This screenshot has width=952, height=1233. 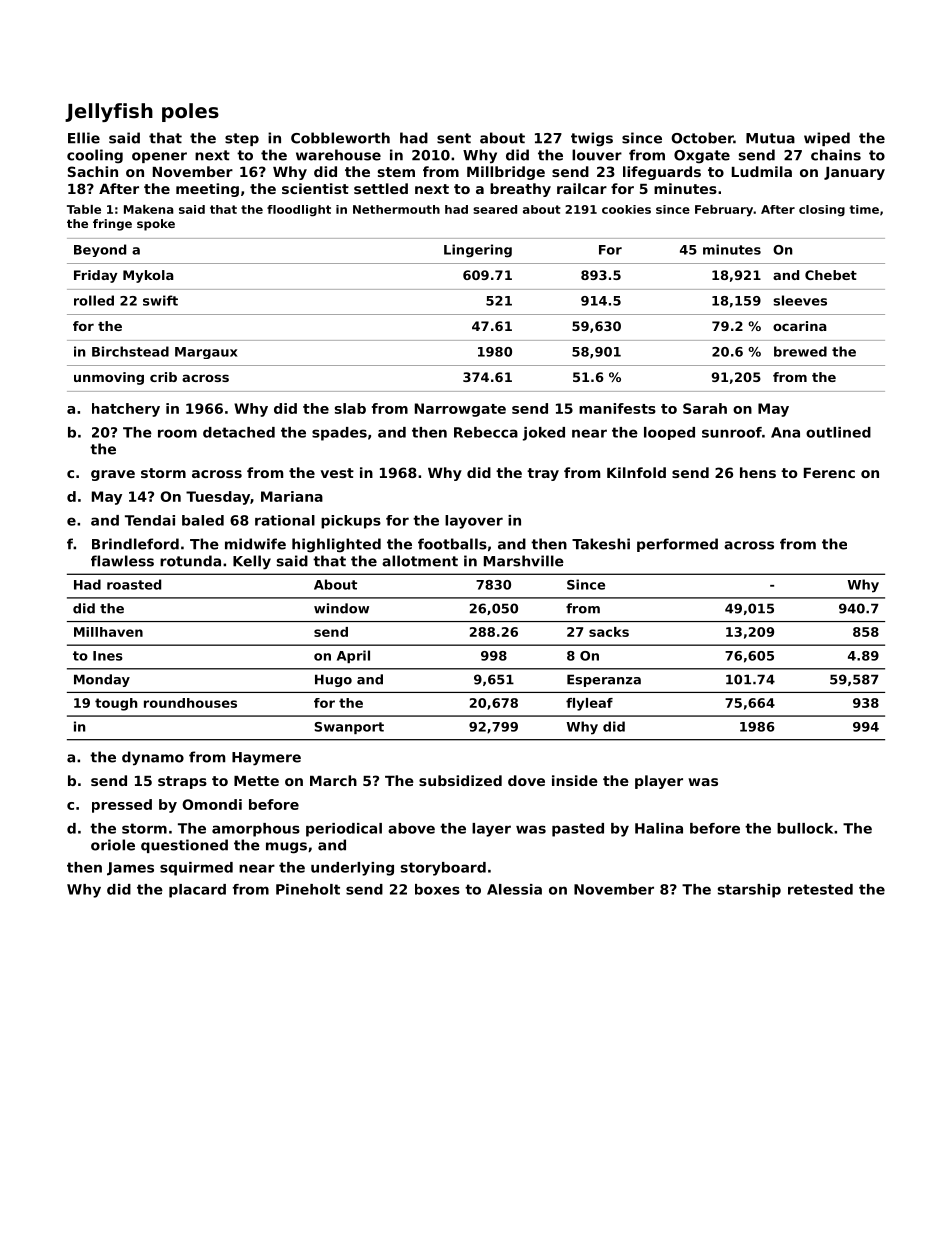 I want to click on twigs, so click(x=592, y=139).
